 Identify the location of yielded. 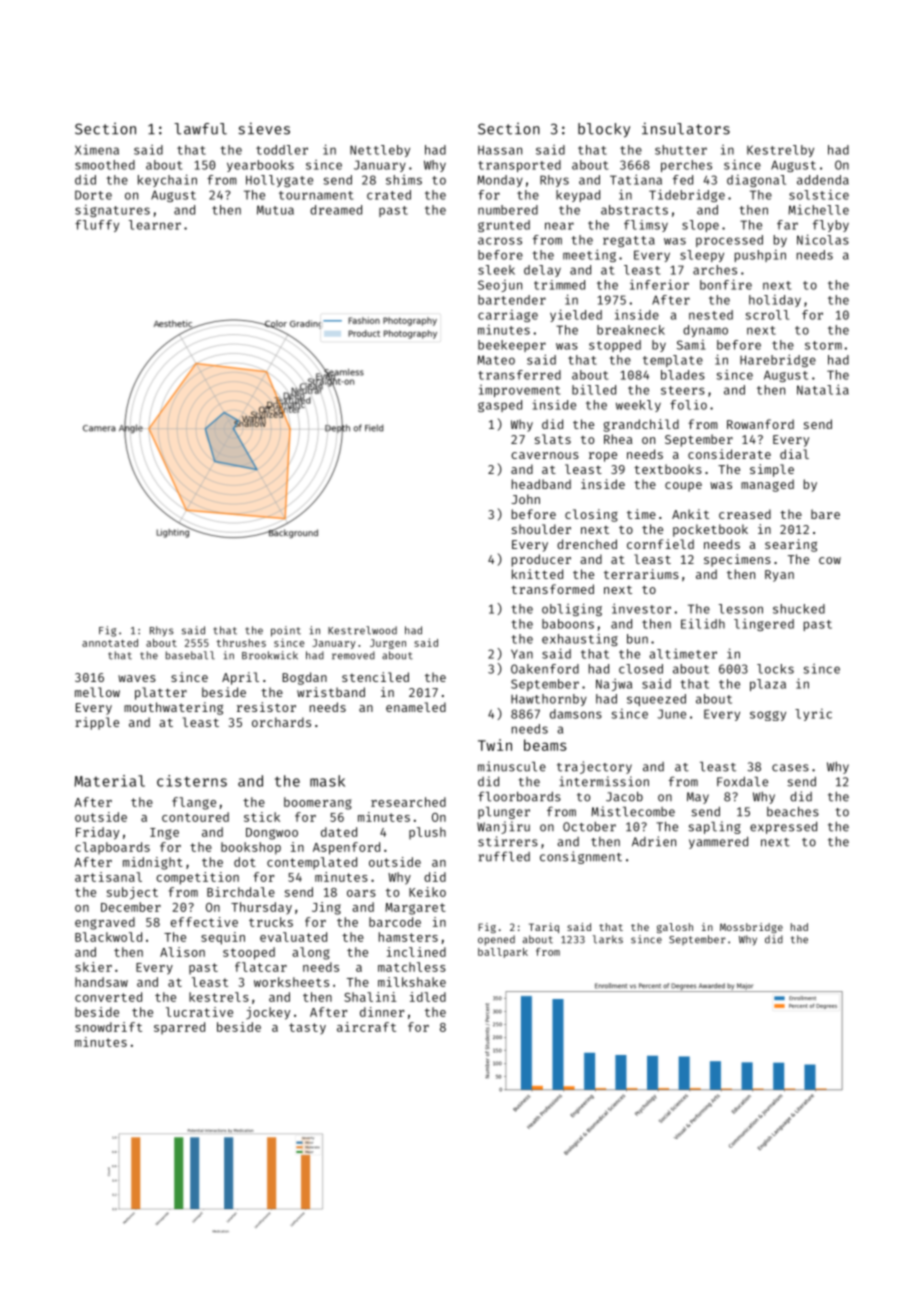
(576, 315).
